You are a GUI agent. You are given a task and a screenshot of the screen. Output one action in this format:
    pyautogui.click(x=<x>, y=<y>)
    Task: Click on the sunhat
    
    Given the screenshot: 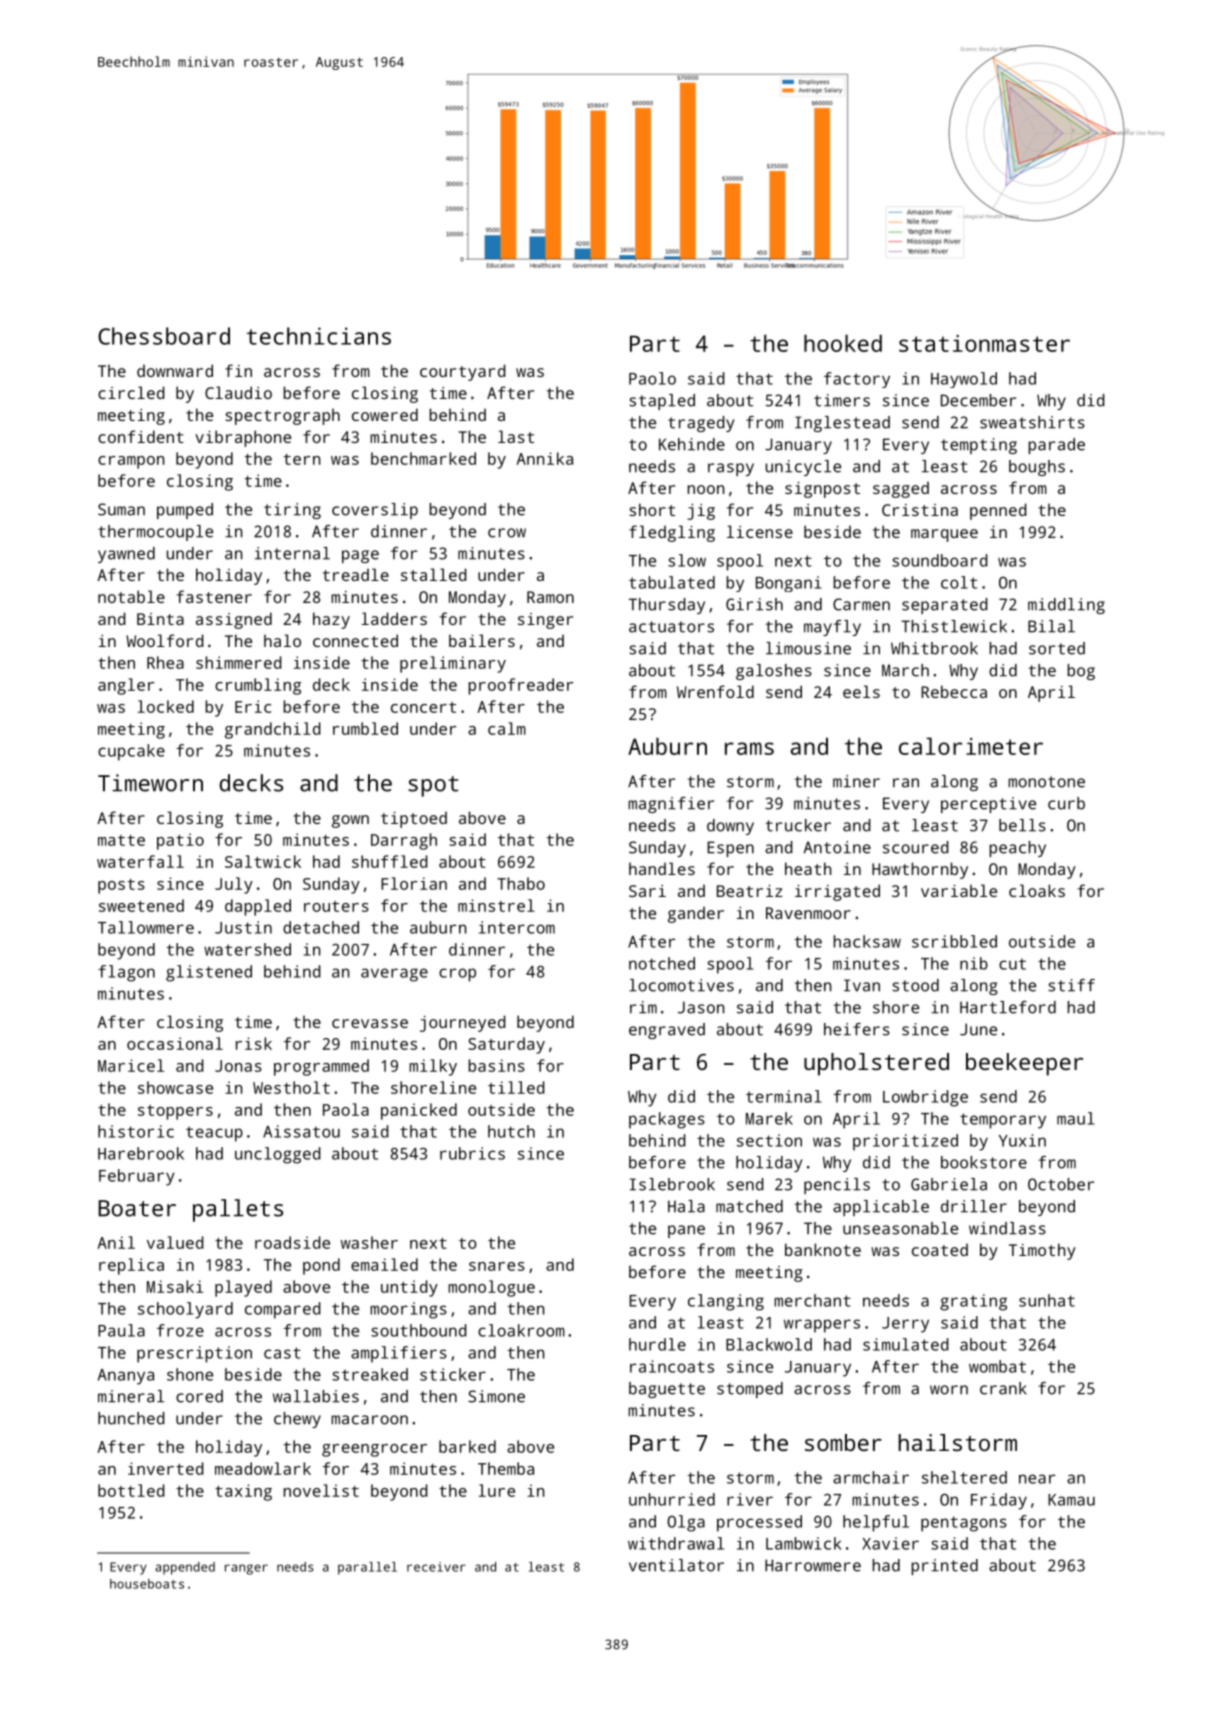 What is the action you would take?
    pyautogui.click(x=1047, y=1300)
